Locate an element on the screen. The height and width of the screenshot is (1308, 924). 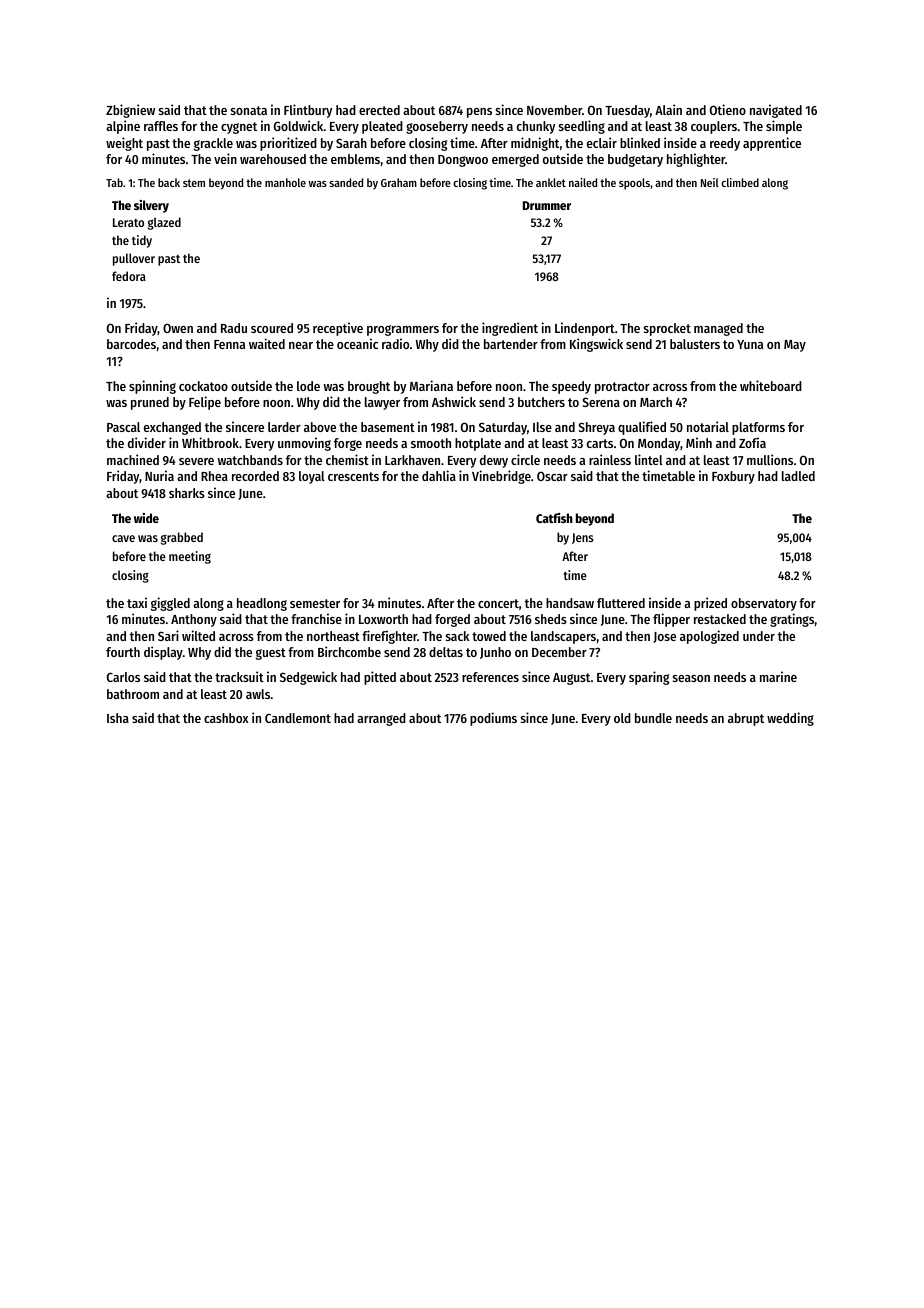
blinked is located at coordinates (640, 142).
